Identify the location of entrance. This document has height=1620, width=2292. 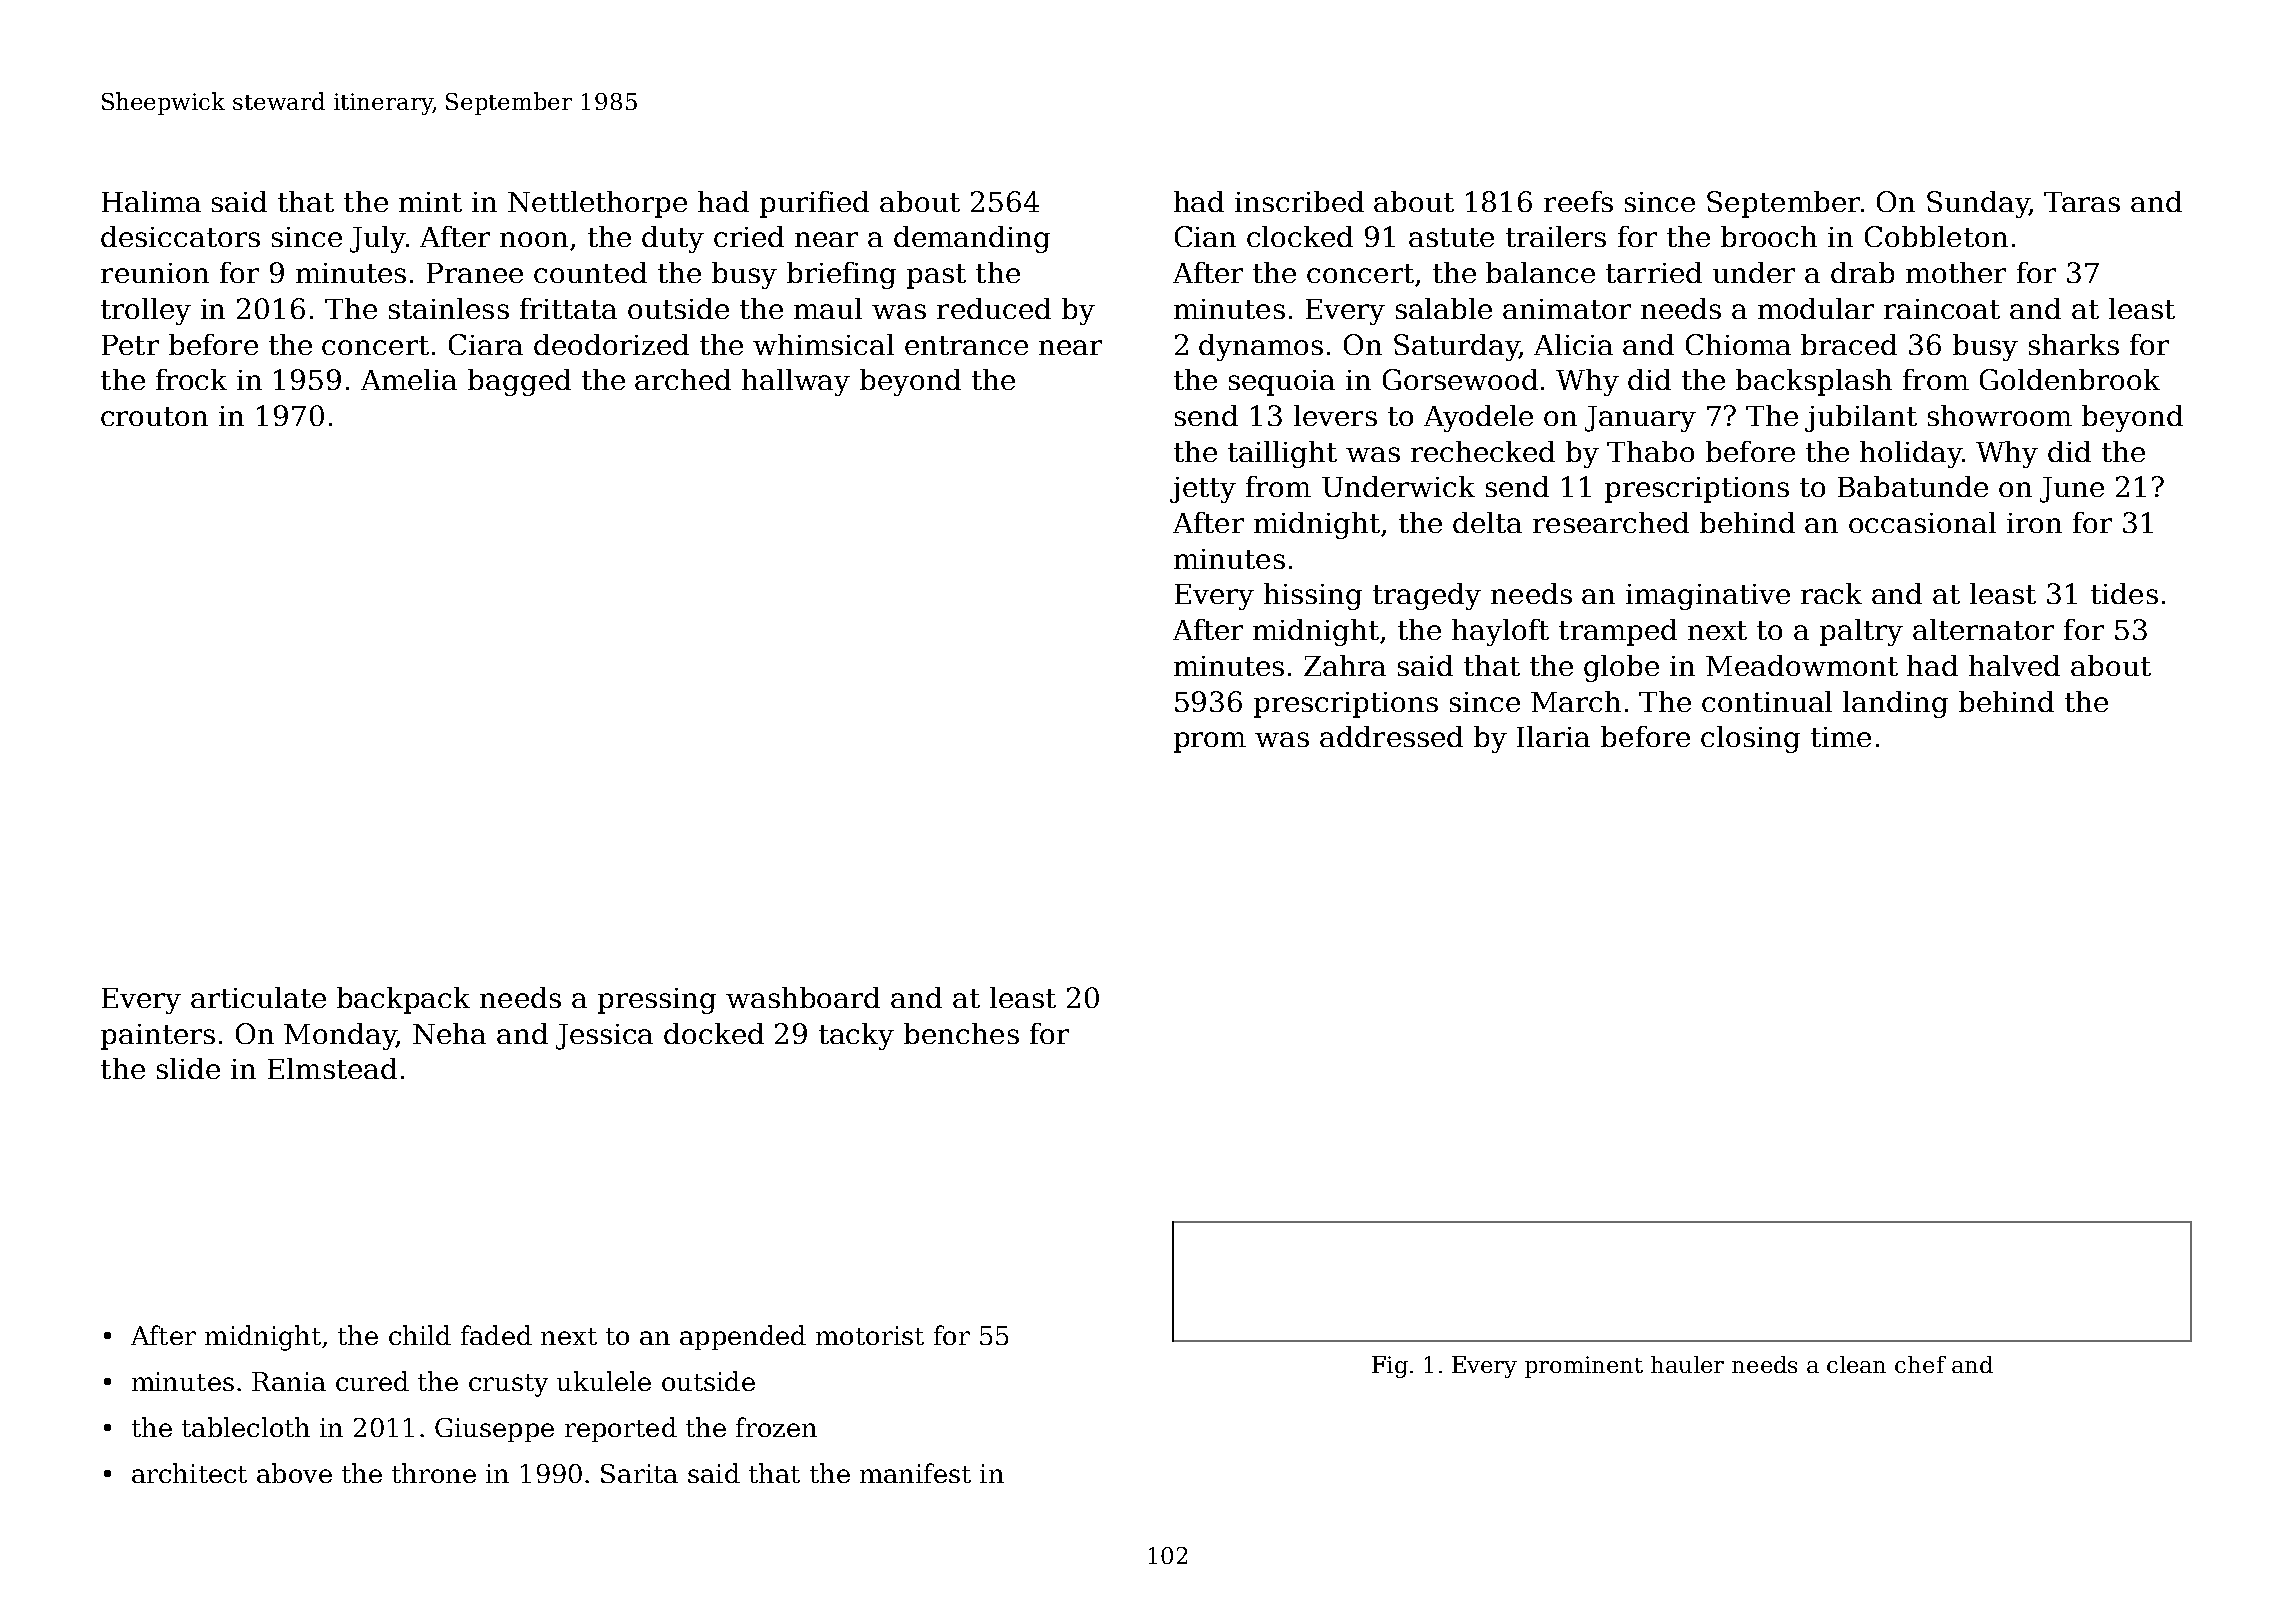
(966, 345).
